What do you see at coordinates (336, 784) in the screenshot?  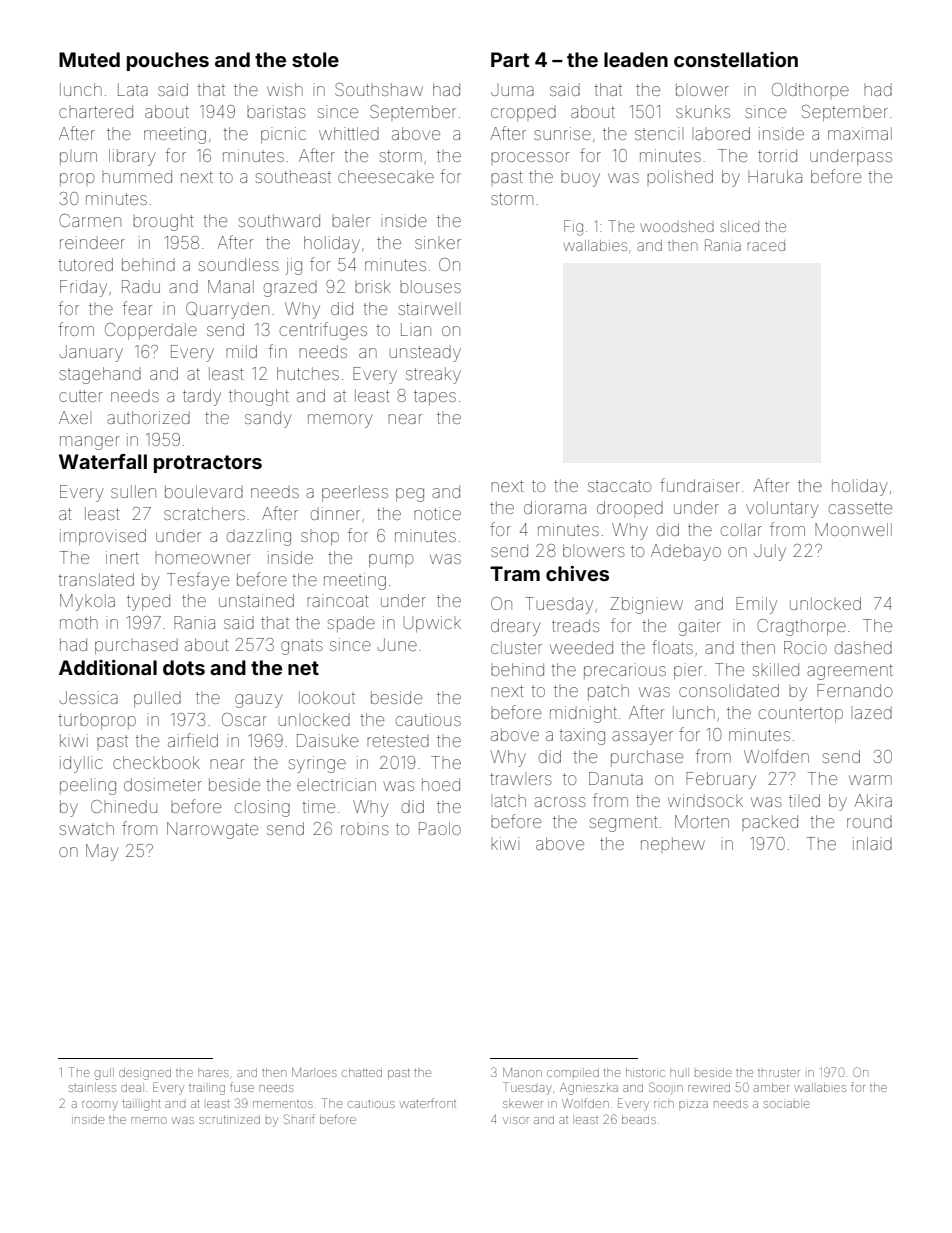 I see `electrician` at bounding box center [336, 784].
